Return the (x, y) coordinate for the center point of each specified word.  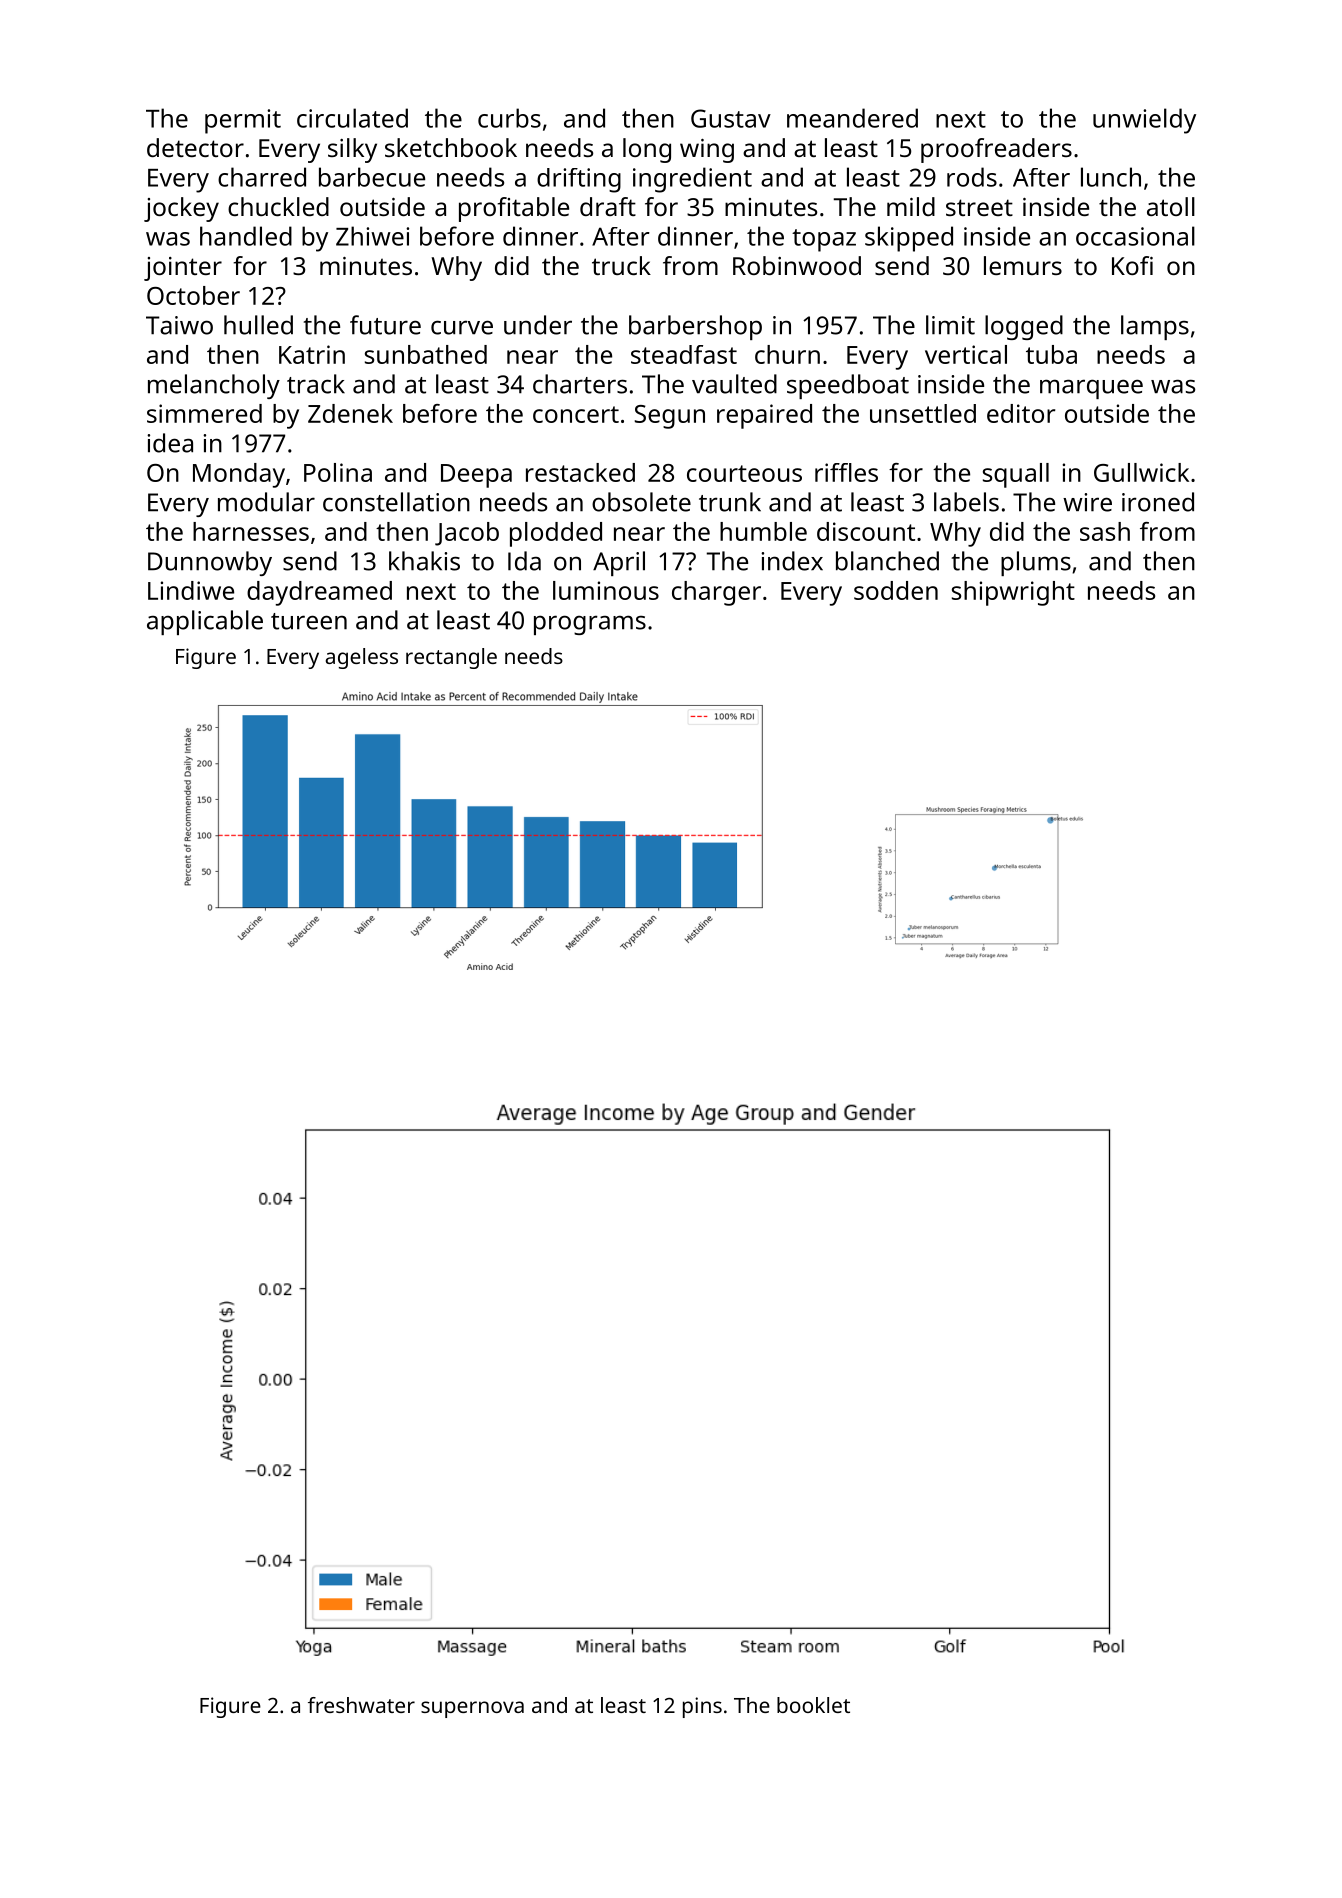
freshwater (361, 1705)
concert (576, 414)
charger (716, 593)
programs (590, 625)
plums (1036, 563)
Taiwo (179, 325)
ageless (362, 658)
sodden (896, 590)
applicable (205, 622)
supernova (472, 1709)
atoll (1171, 206)
